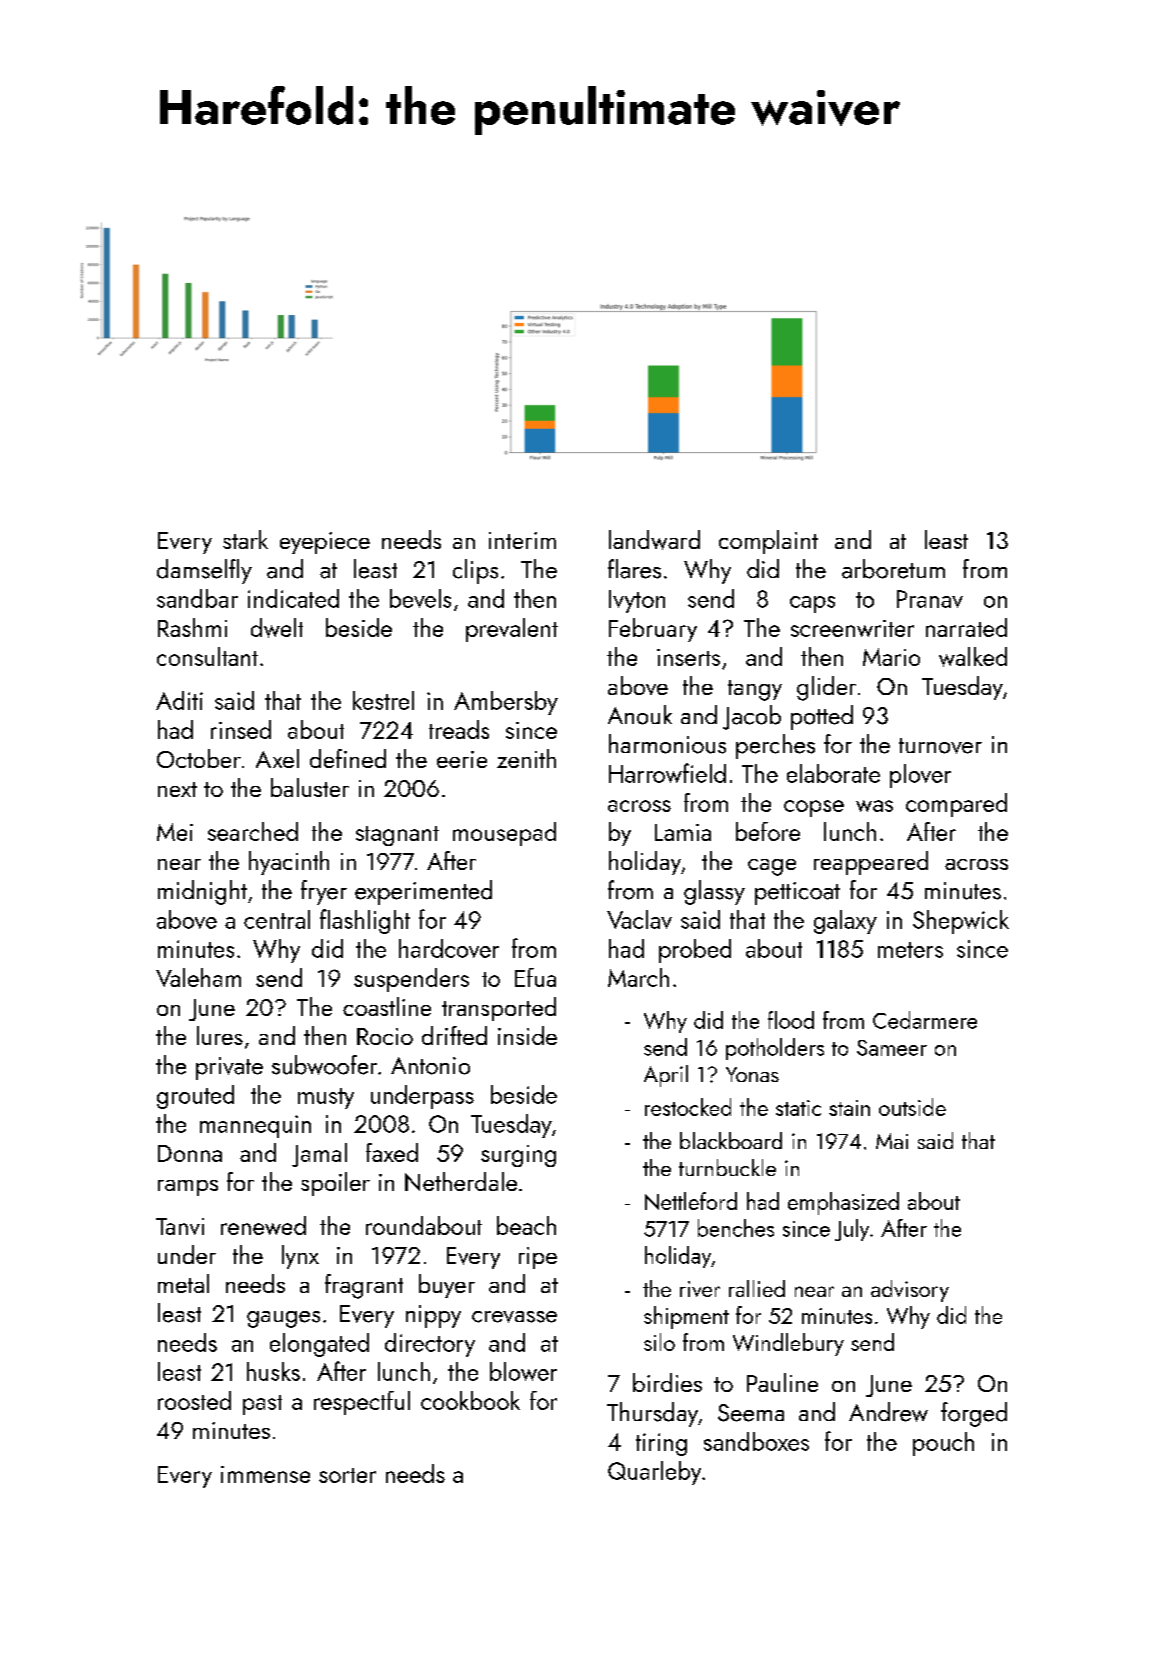 The height and width of the screenshot is (1654, 1165). Describe the element at coordinates (245, 539) in the screenshot. I see `stark` at that location.
